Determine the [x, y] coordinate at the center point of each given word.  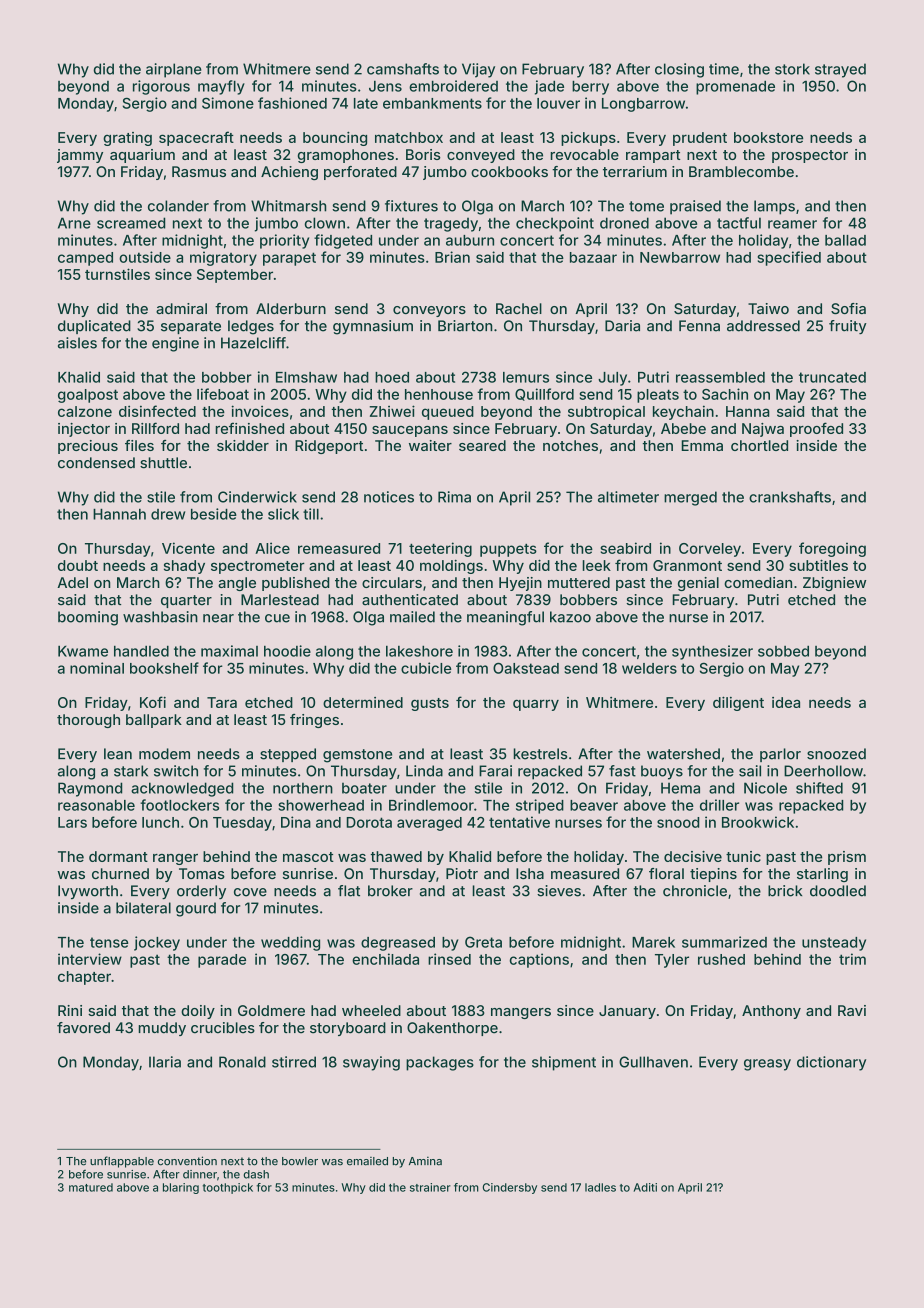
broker [390, 891]
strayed [840, 70]
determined [363, 702]
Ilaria [165, 1062]
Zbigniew [834, 584]
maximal [229, 651]
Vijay [478, 70]
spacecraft [196, 138]
